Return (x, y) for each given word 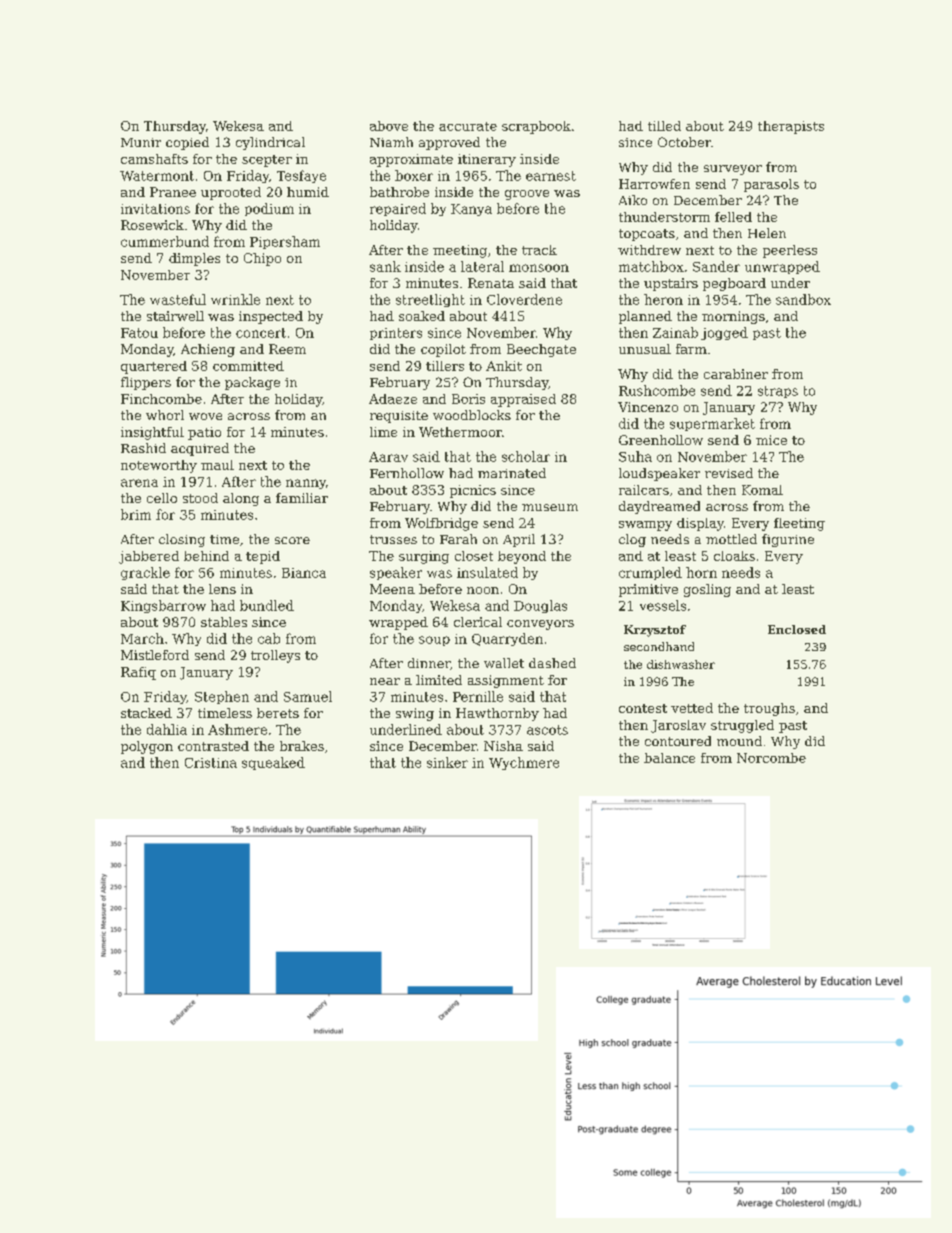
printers (396, 334)
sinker (447, 762)
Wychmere (524, 763)
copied (187, 143)
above (389, 126)
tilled (664, 126)
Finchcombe (161, 399)
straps (778, 392)
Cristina (211, 763)
